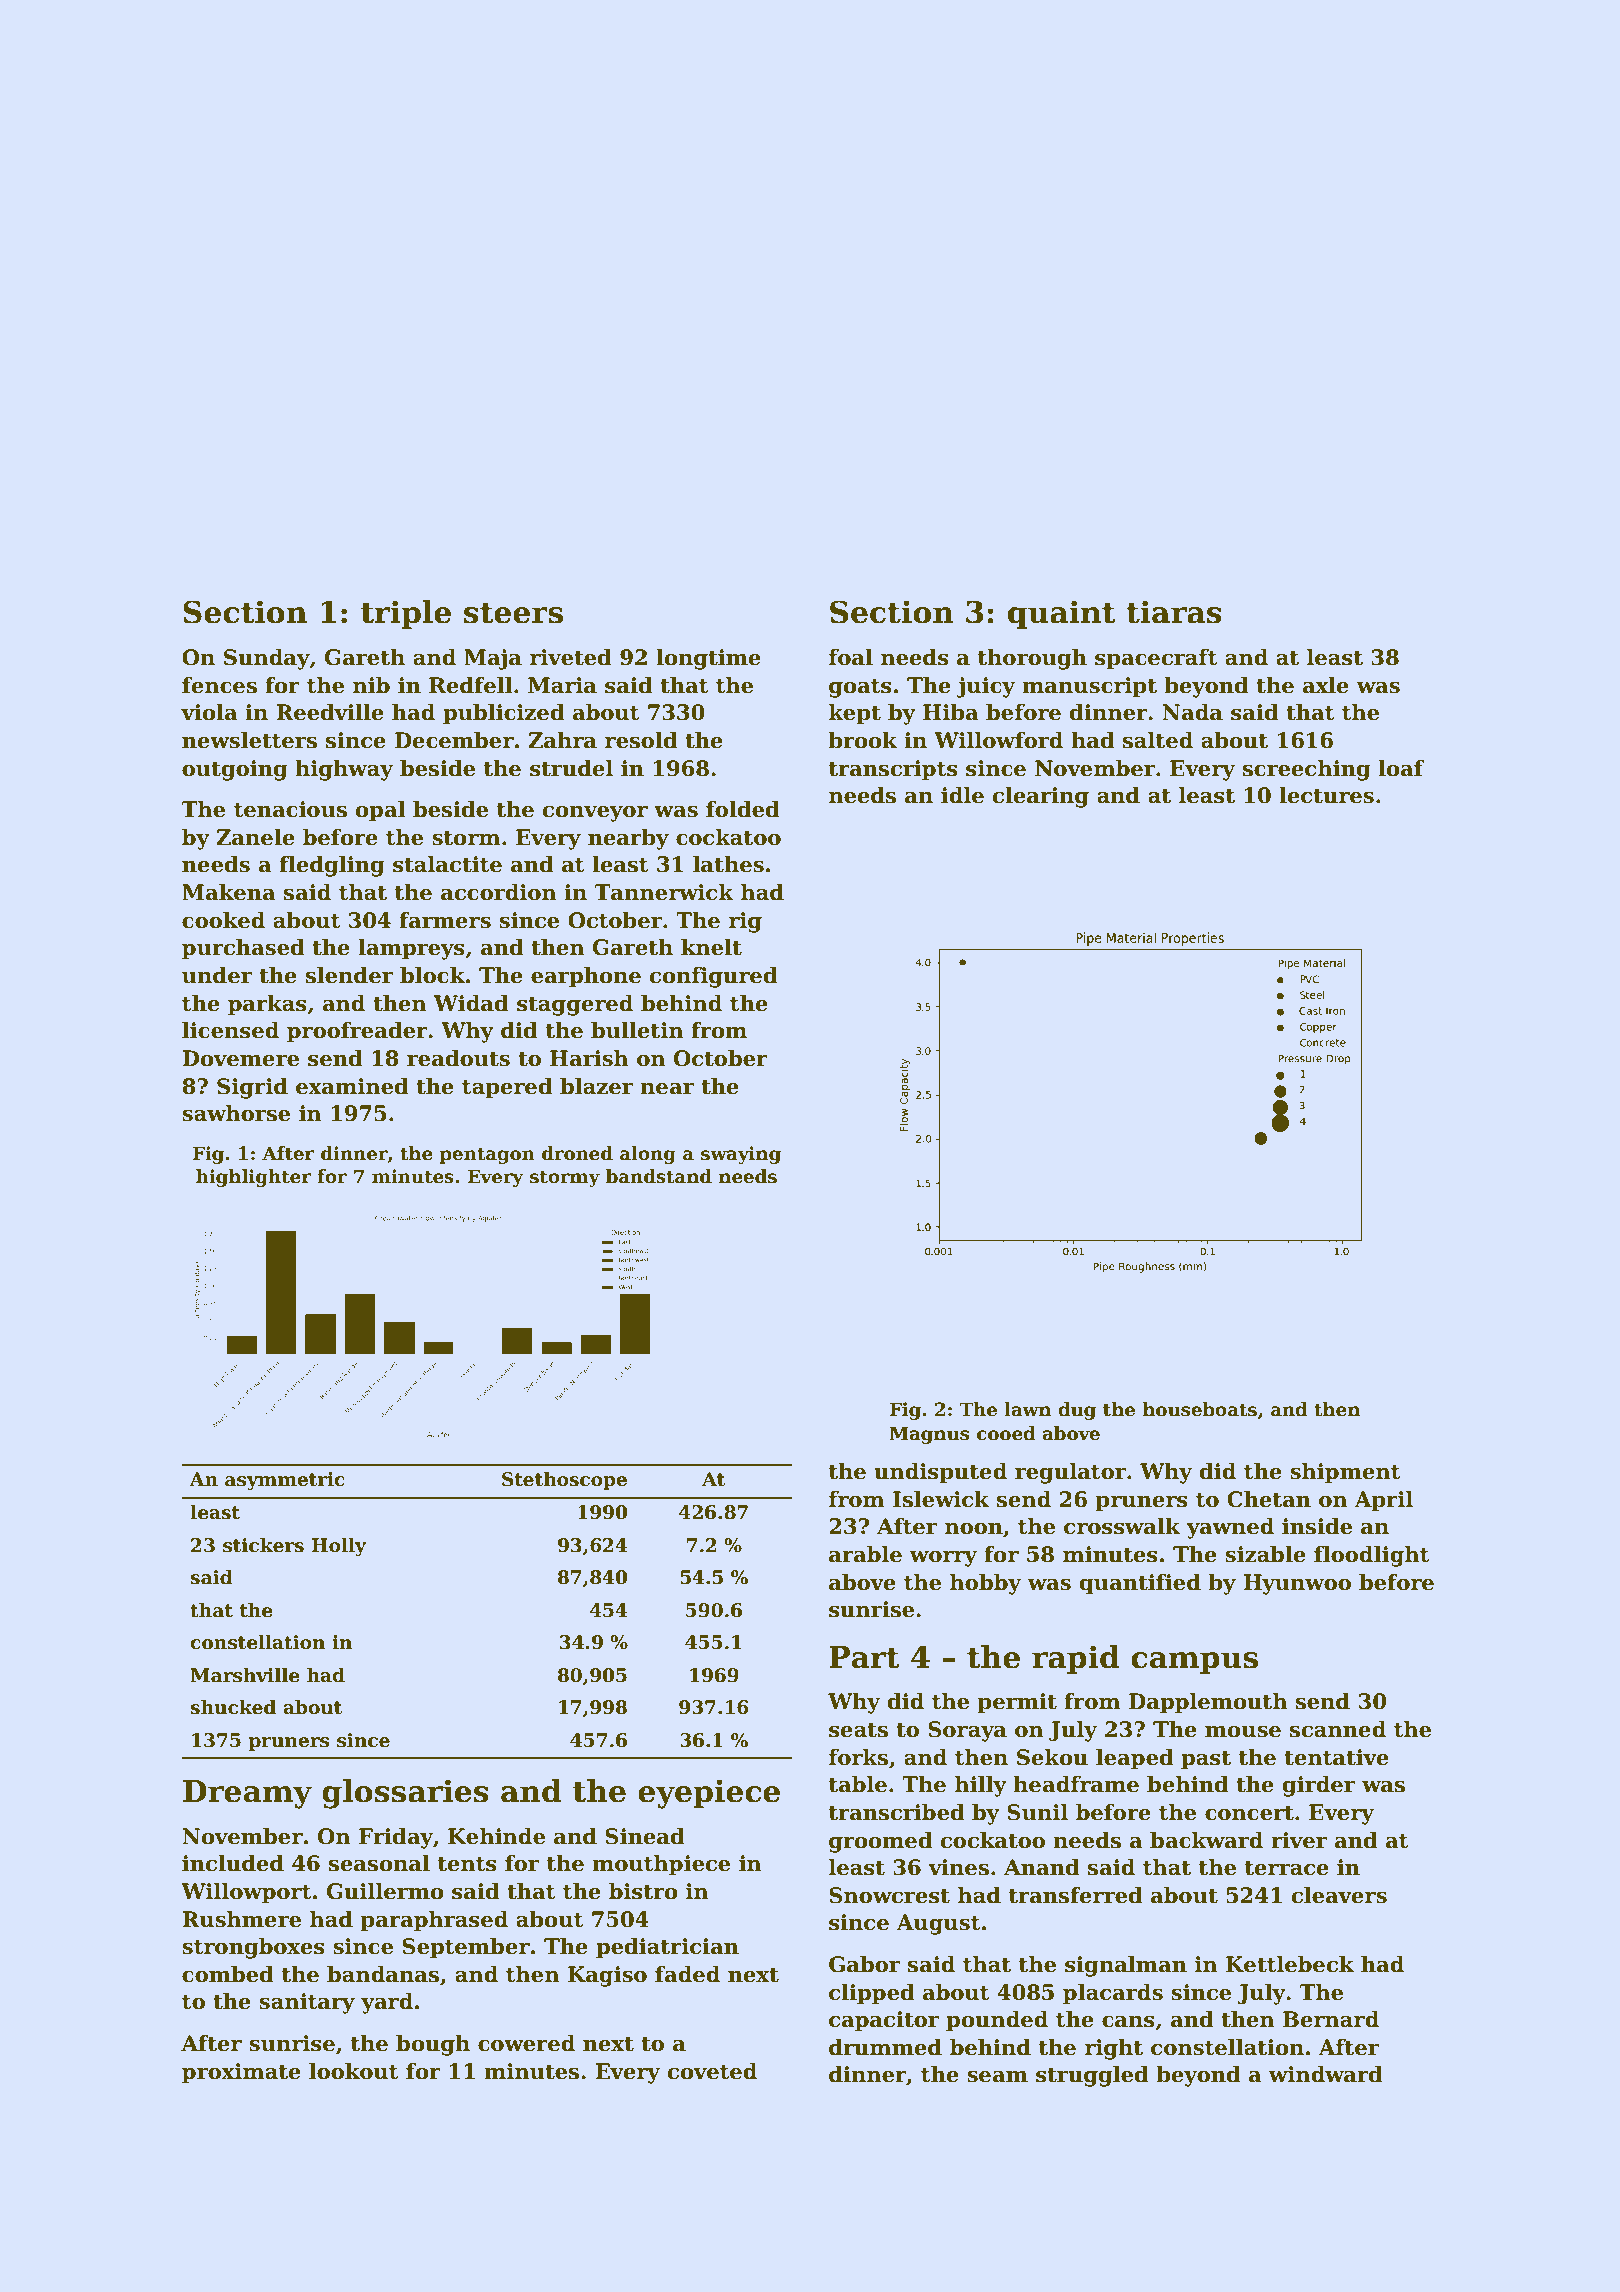  I want to click on bandstand, so click(659, 1176).
